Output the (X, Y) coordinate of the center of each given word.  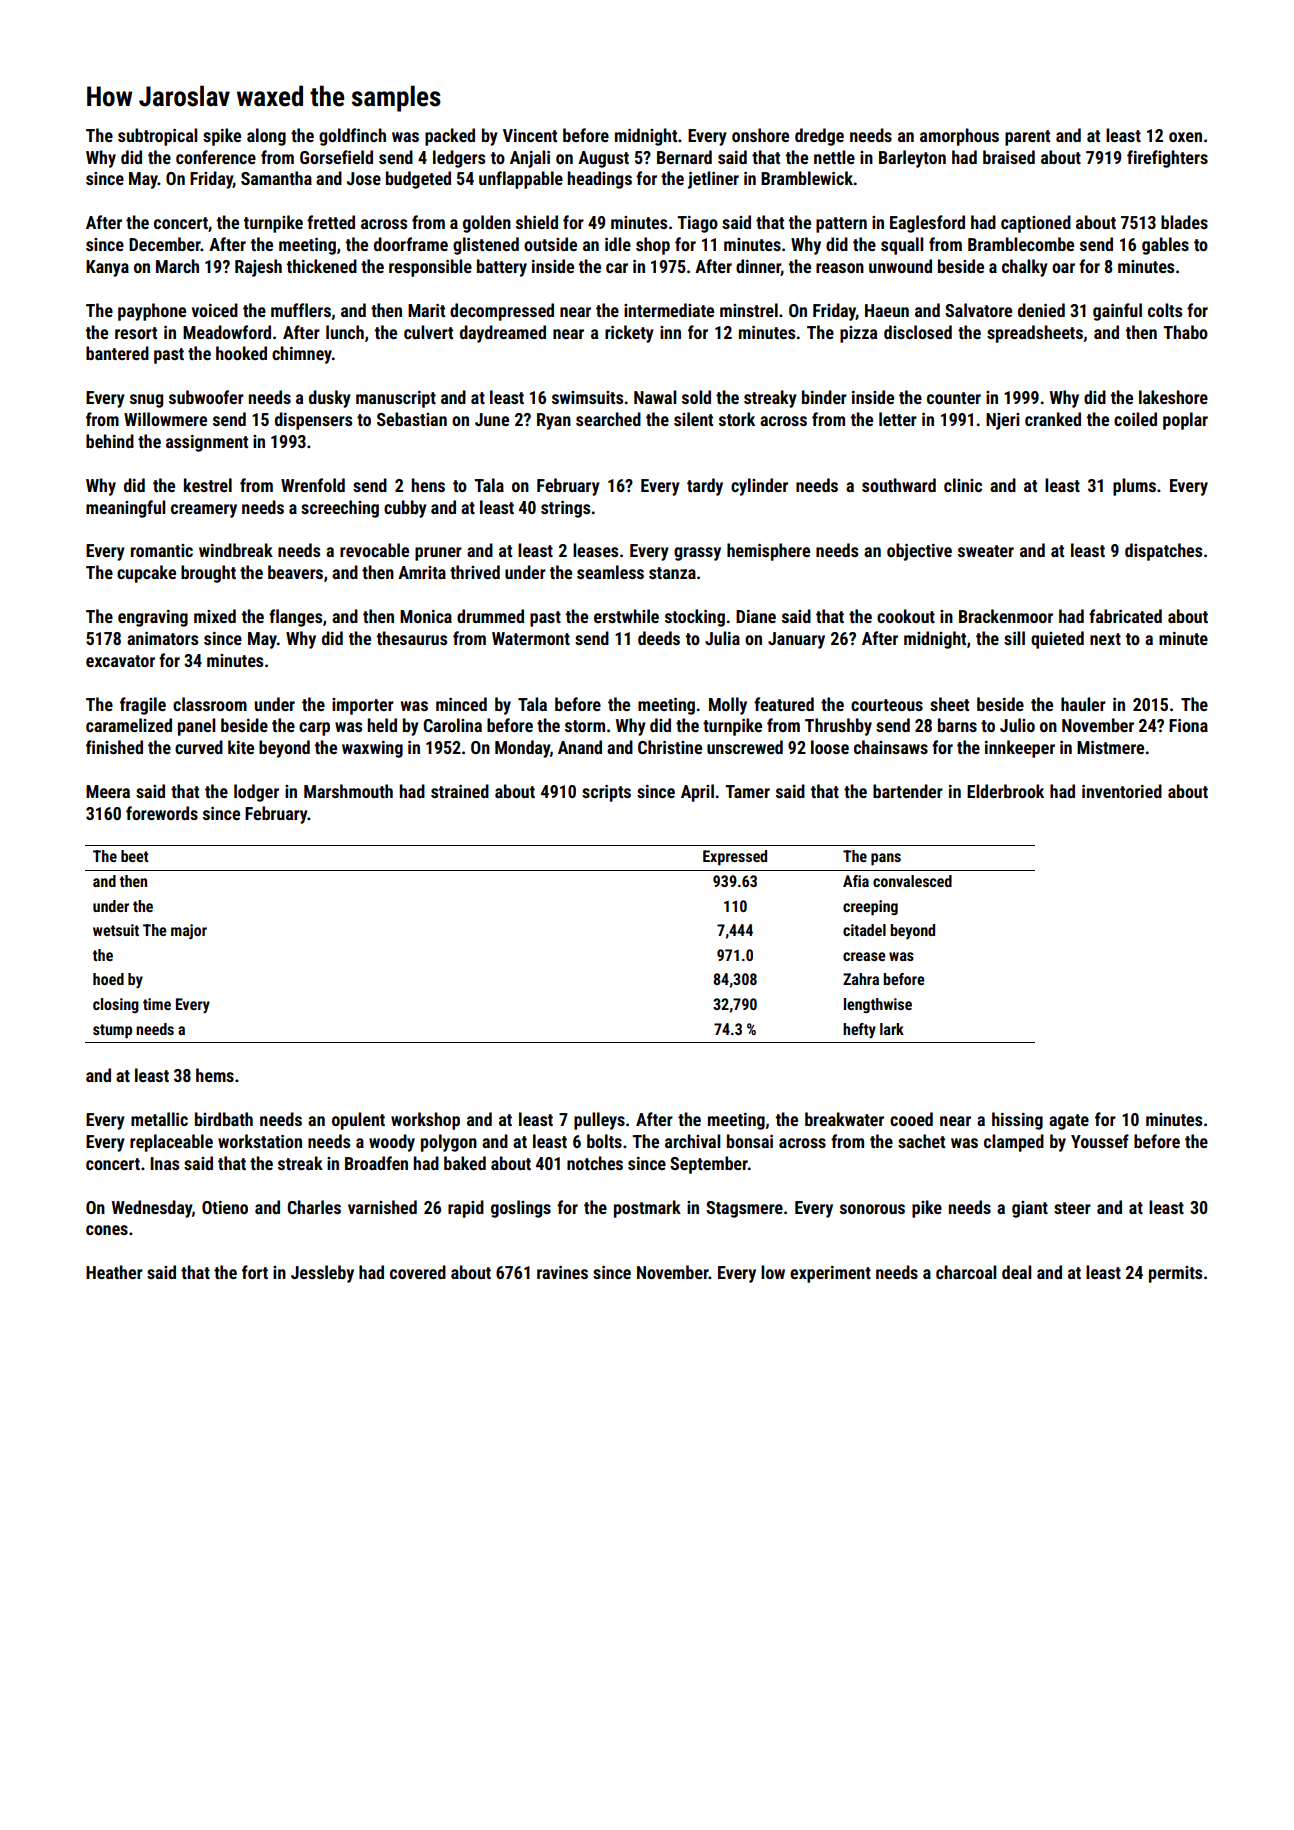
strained (460, 791)
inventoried (1122, 791)
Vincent (530, 135)
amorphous (959, 137)
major (189, 931)
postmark (647, 1209)
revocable (374, 550)
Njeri (1002, 421)
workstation (260, 1141)
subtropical (157, 137)
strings (565, 509)
